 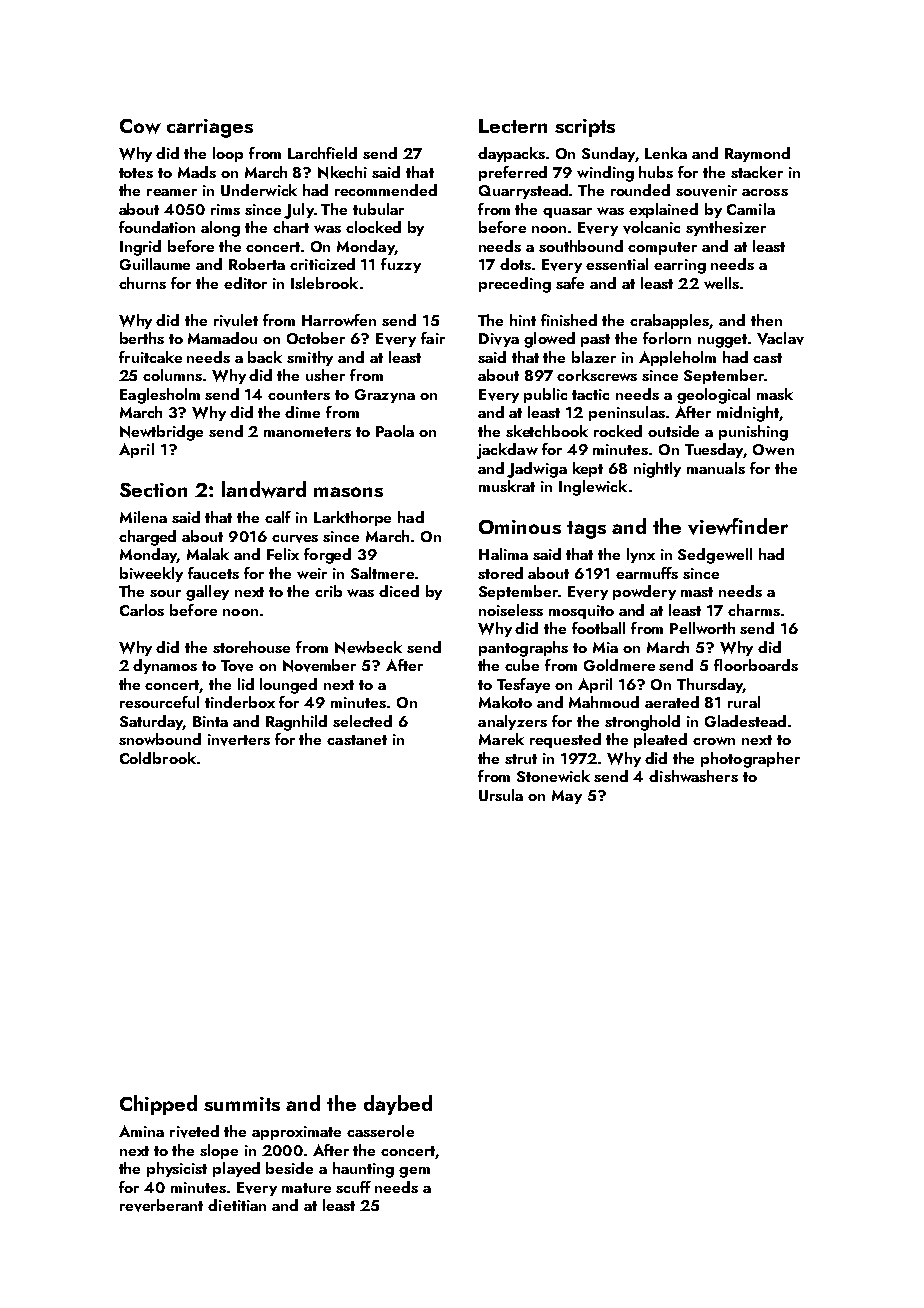 I want to click on Ingrid, so click(x=140, y=248).
